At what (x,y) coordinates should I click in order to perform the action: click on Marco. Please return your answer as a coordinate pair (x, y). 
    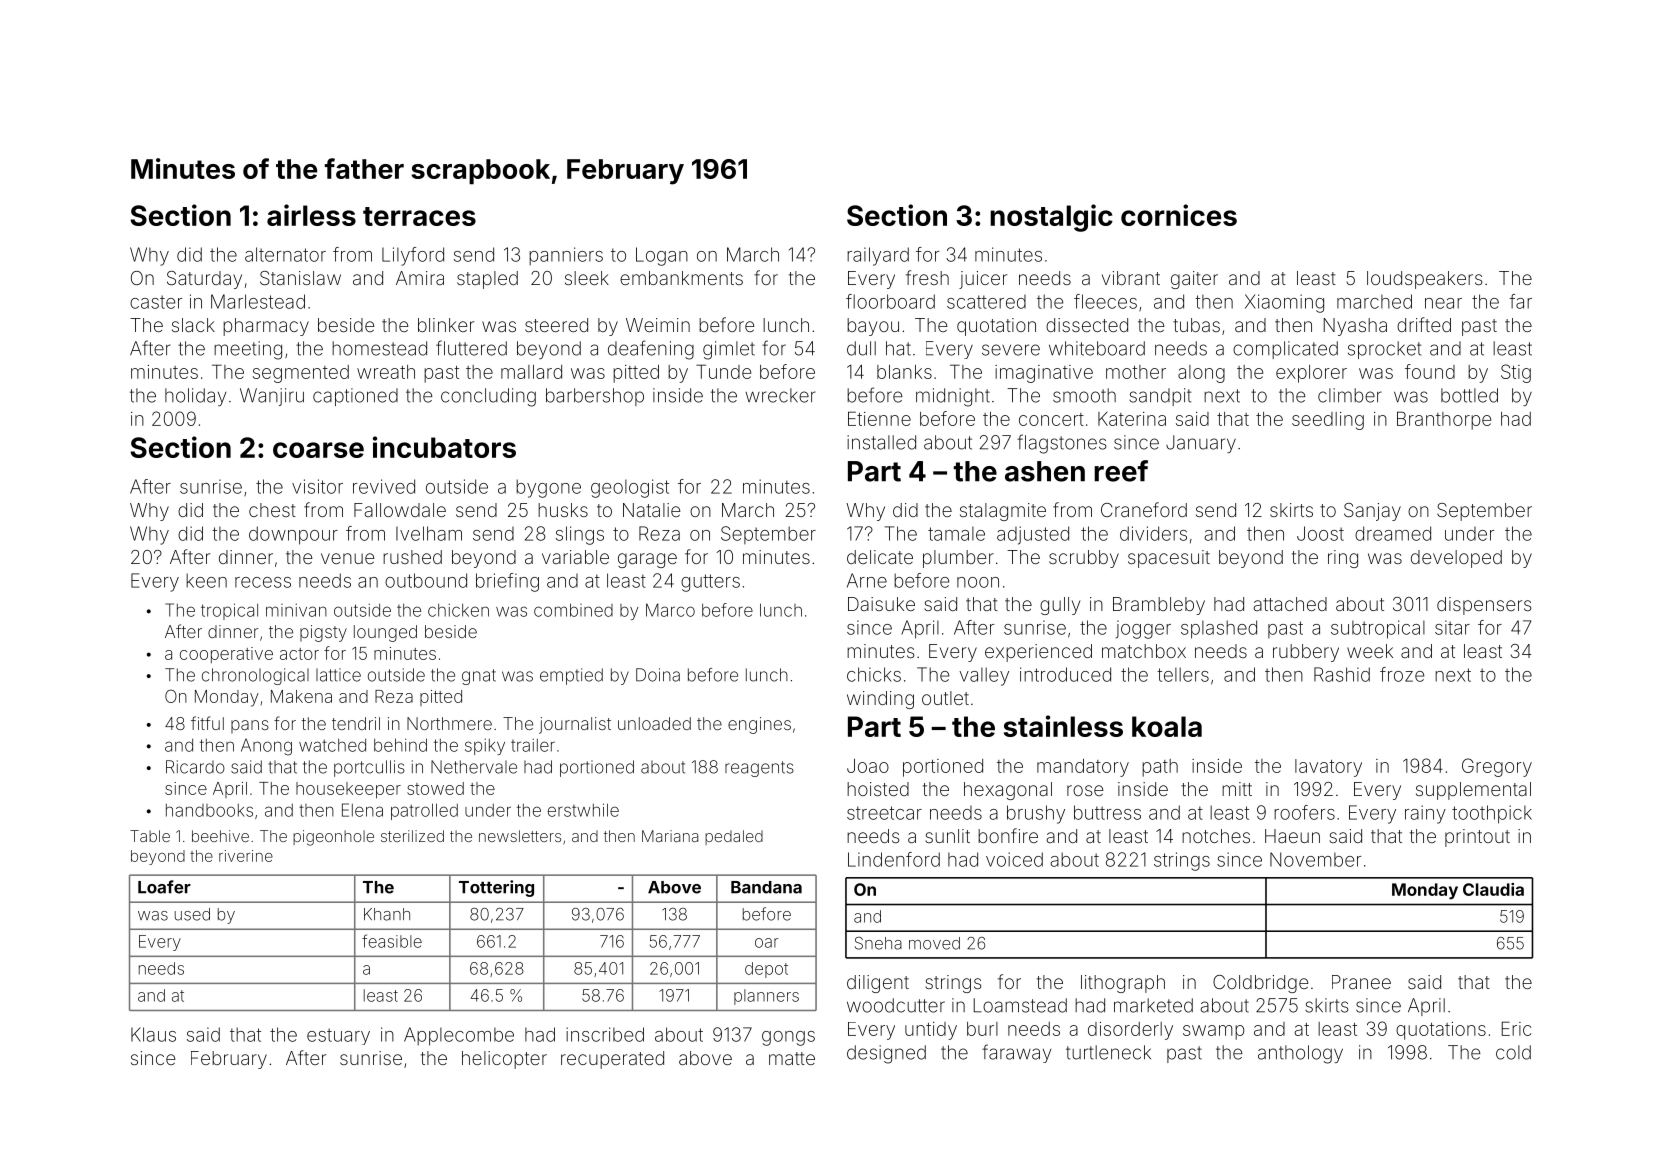
    Looking at the image, I should click on (670, 610).
